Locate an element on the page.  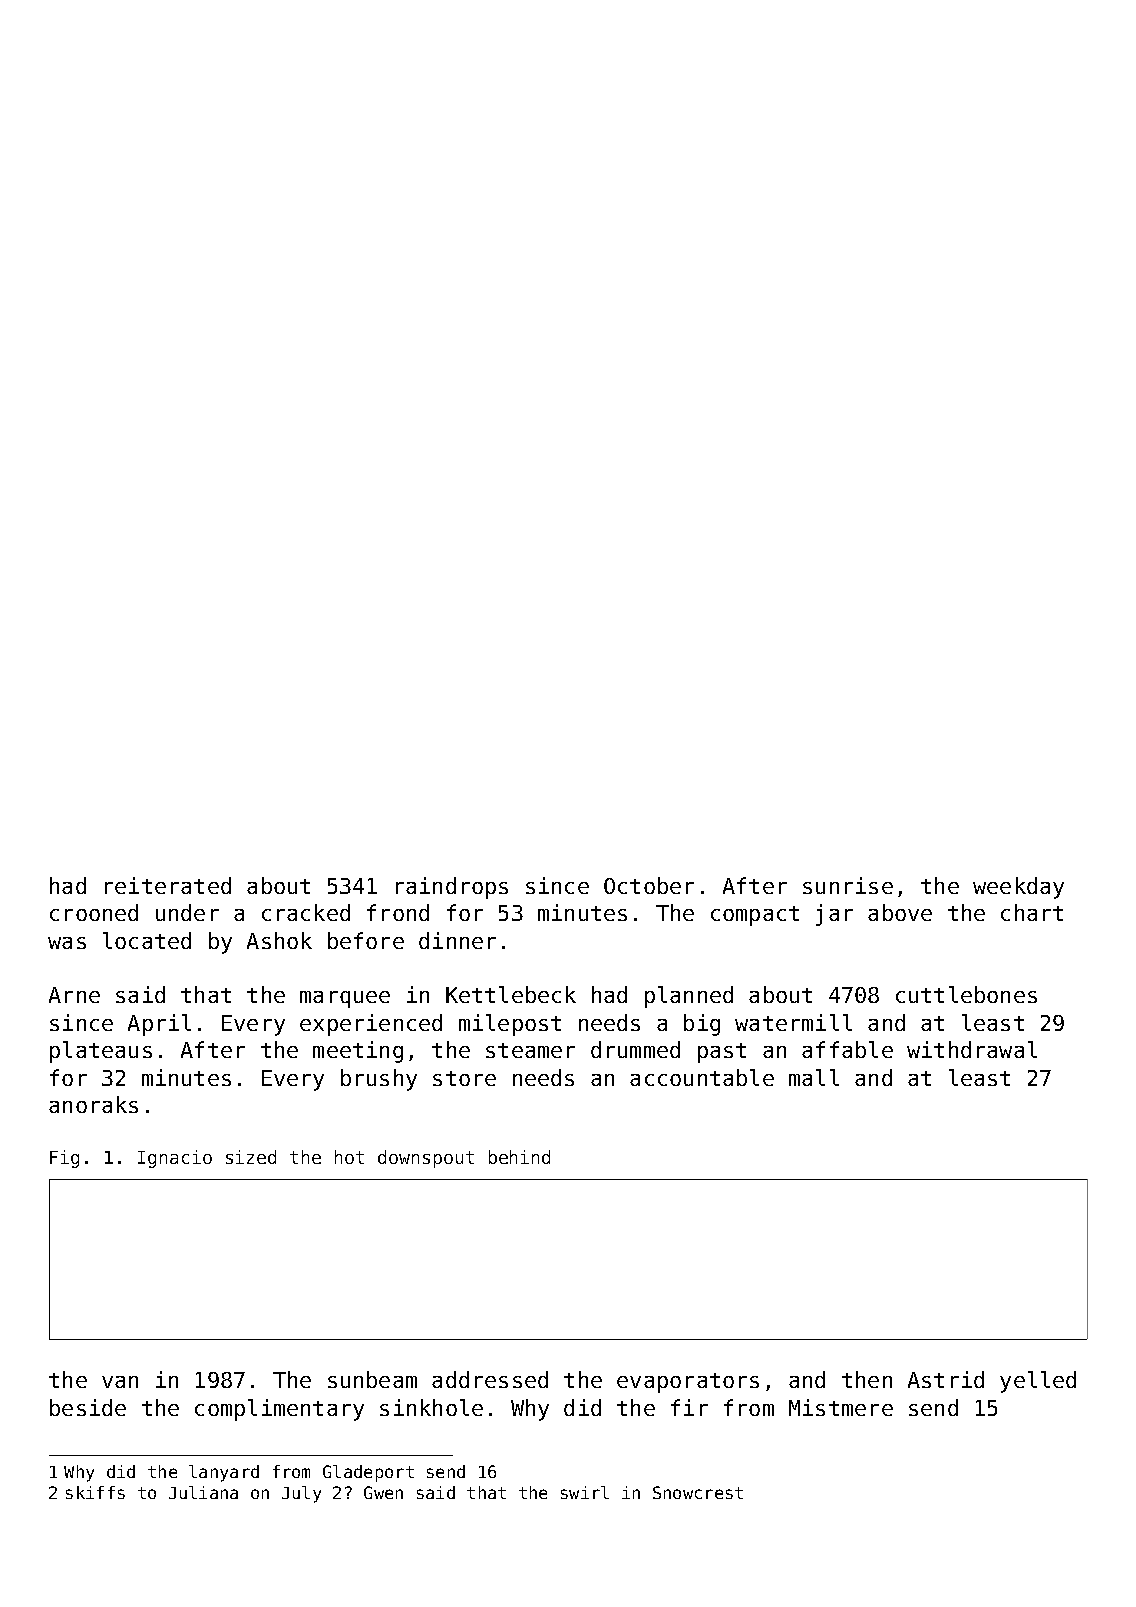
October is located at coordinates (649, 885).
